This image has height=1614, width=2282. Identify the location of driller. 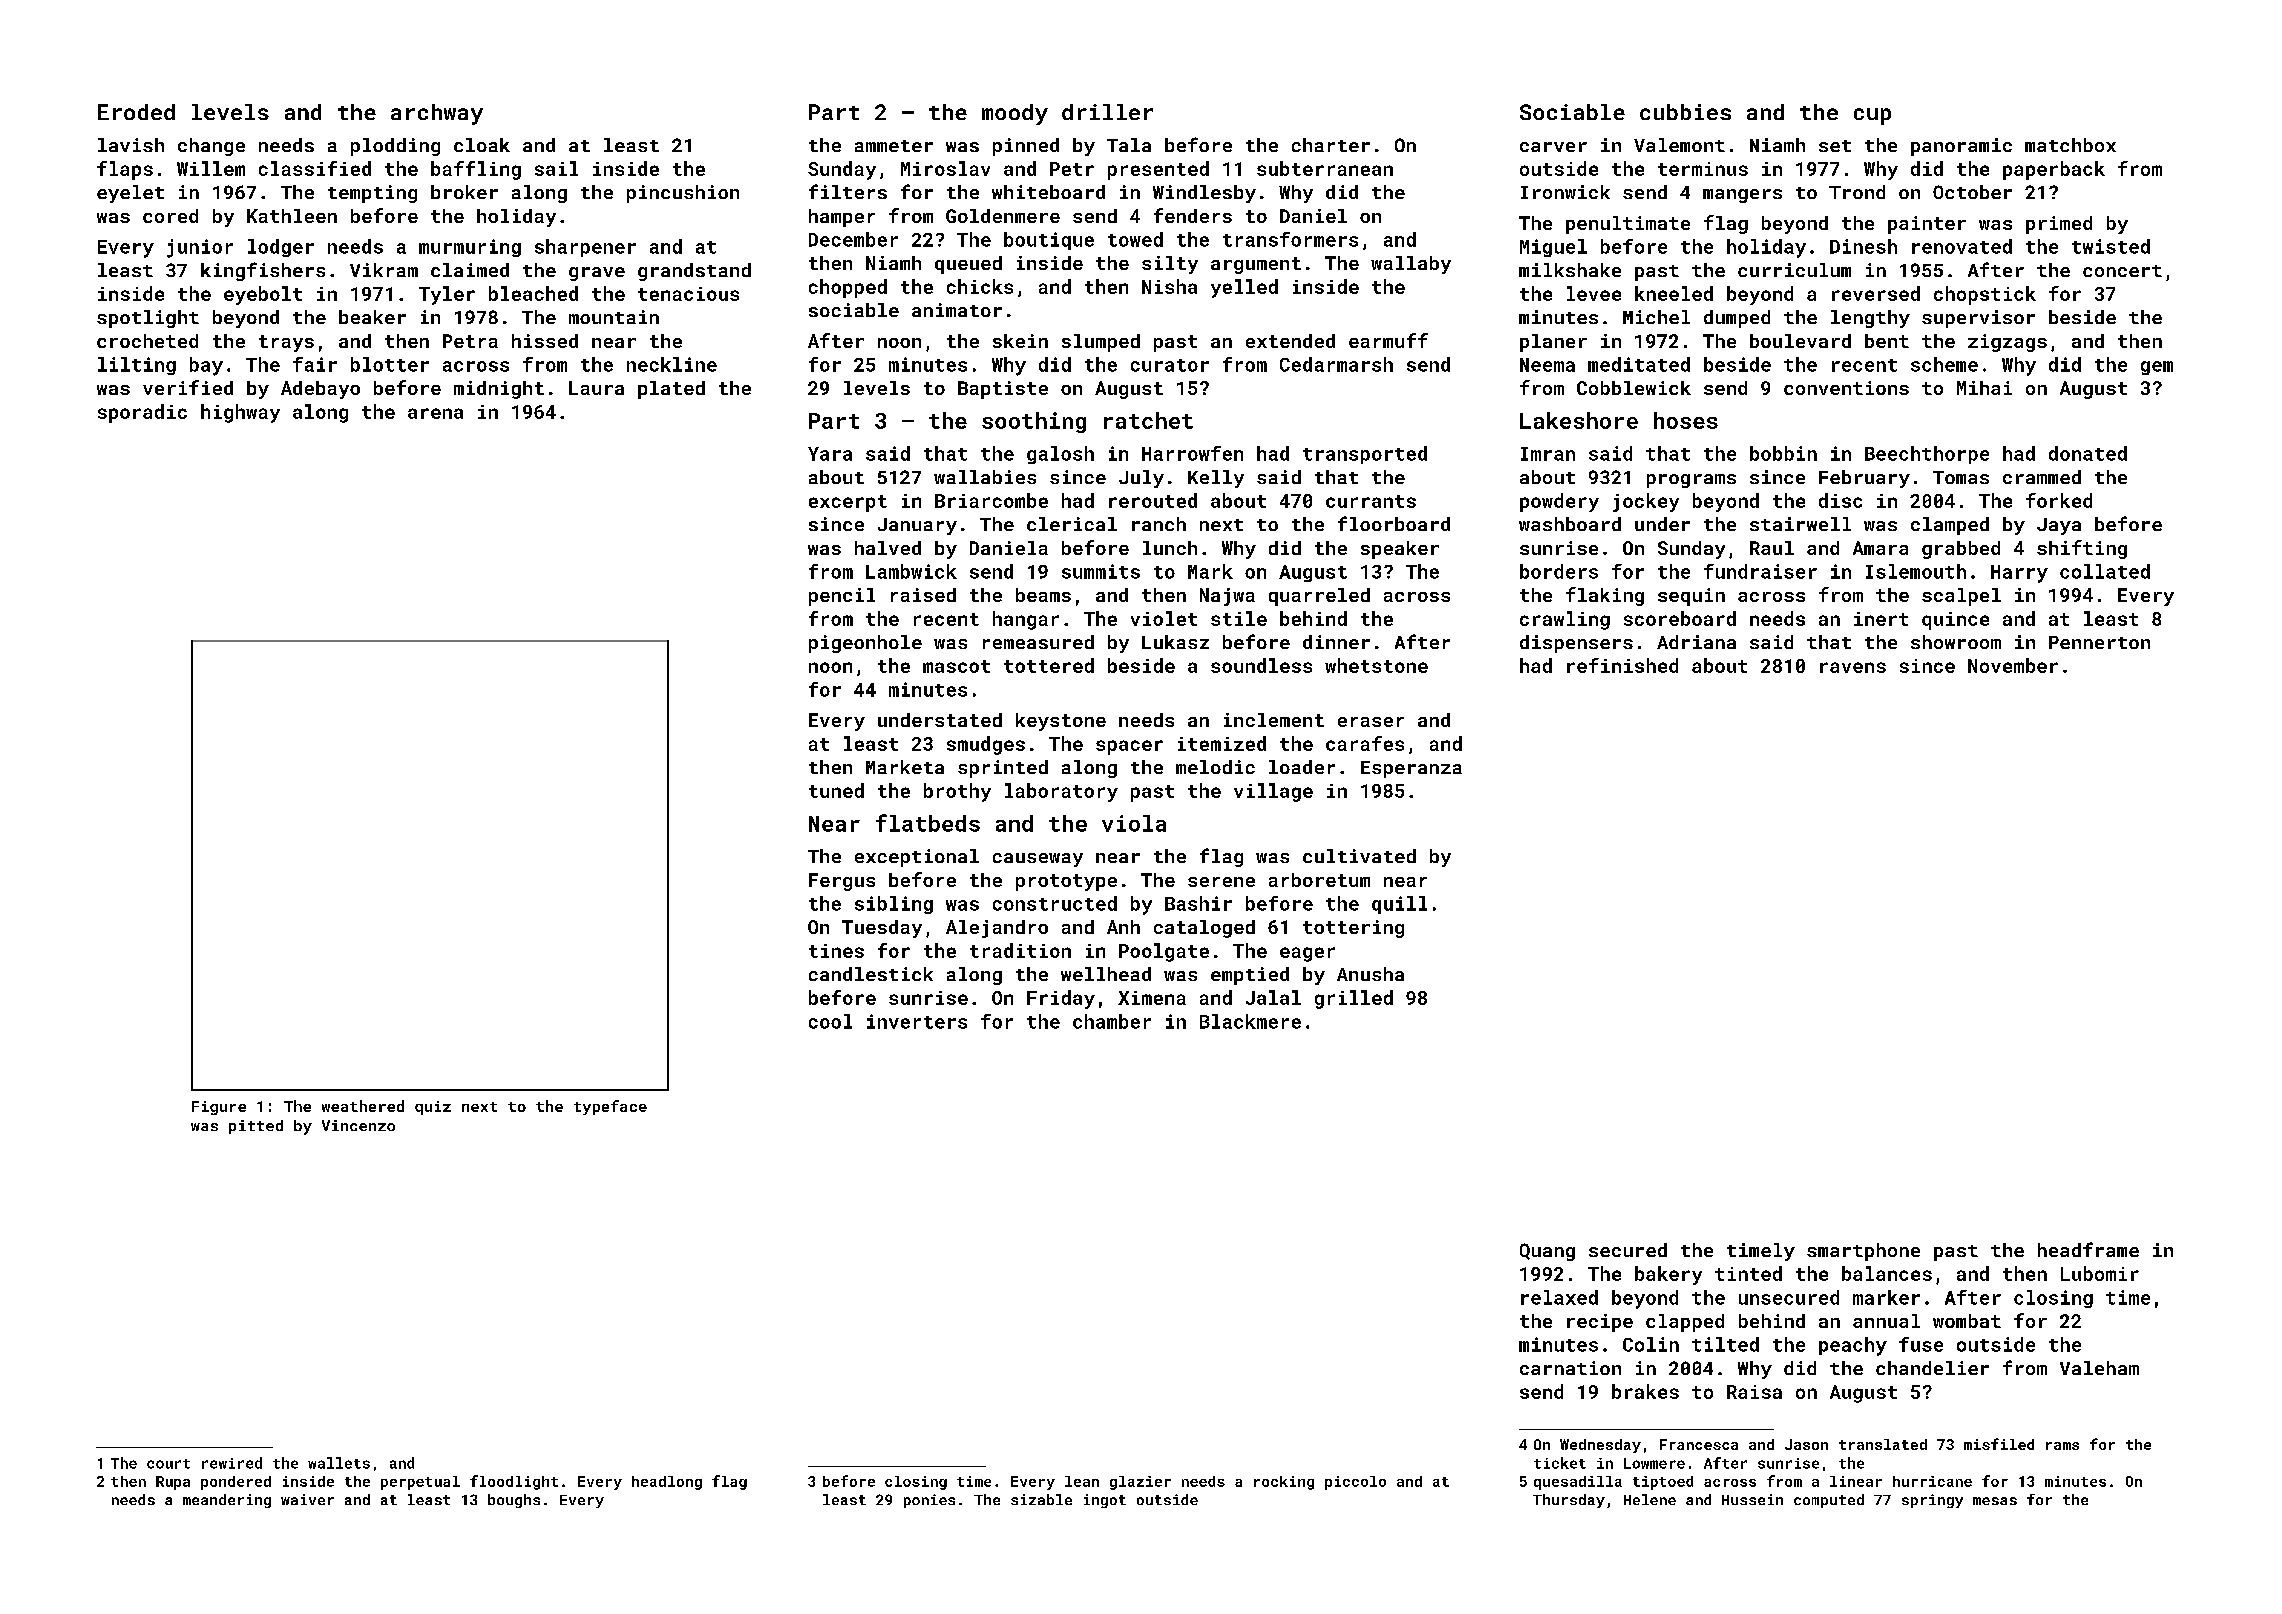
(1107, 112).
